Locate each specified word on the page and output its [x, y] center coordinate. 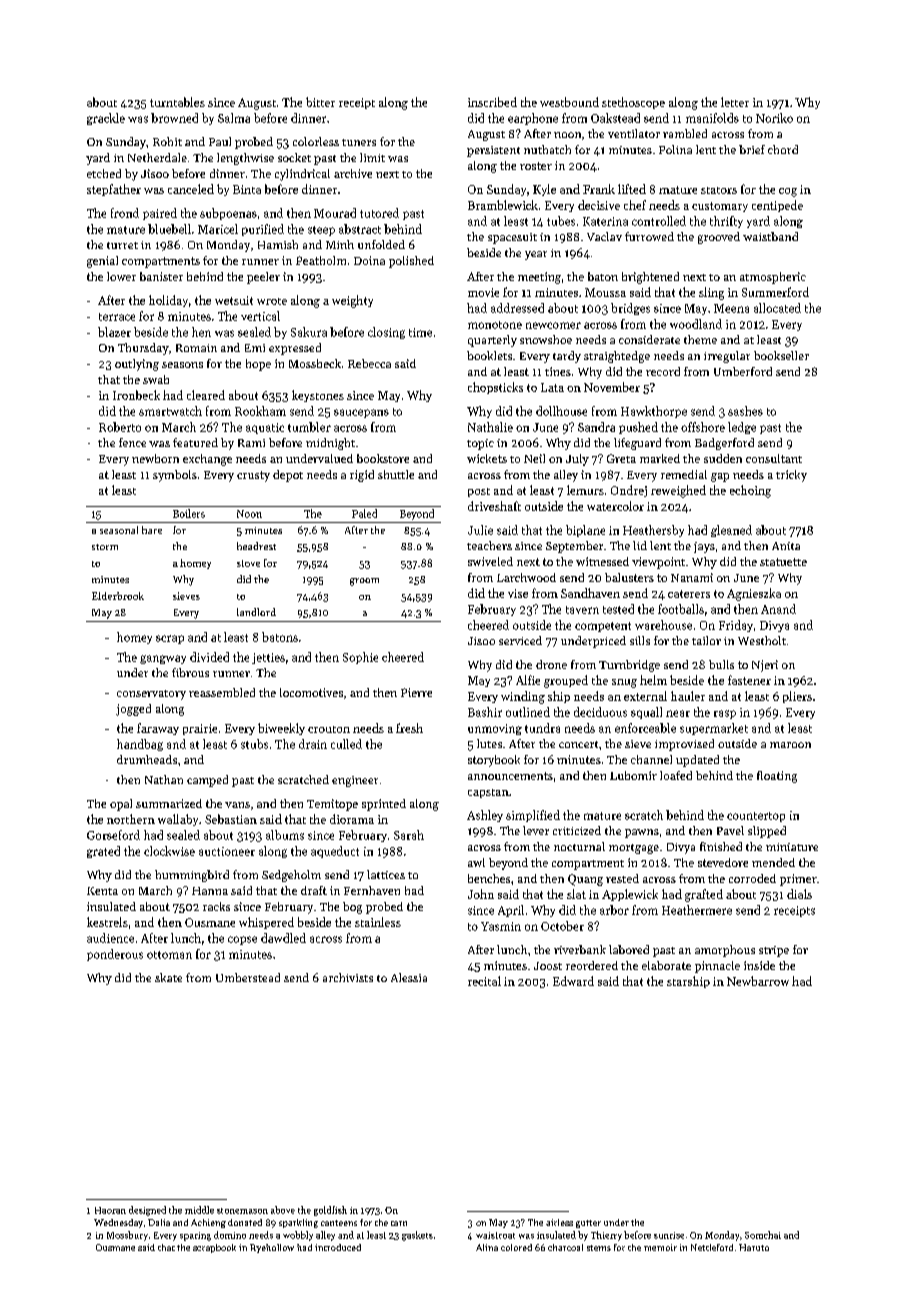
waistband [770, 236]
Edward [573, 981]
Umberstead [248, 977]
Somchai [763, 1235]
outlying [137, 365]
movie [483, 292]
